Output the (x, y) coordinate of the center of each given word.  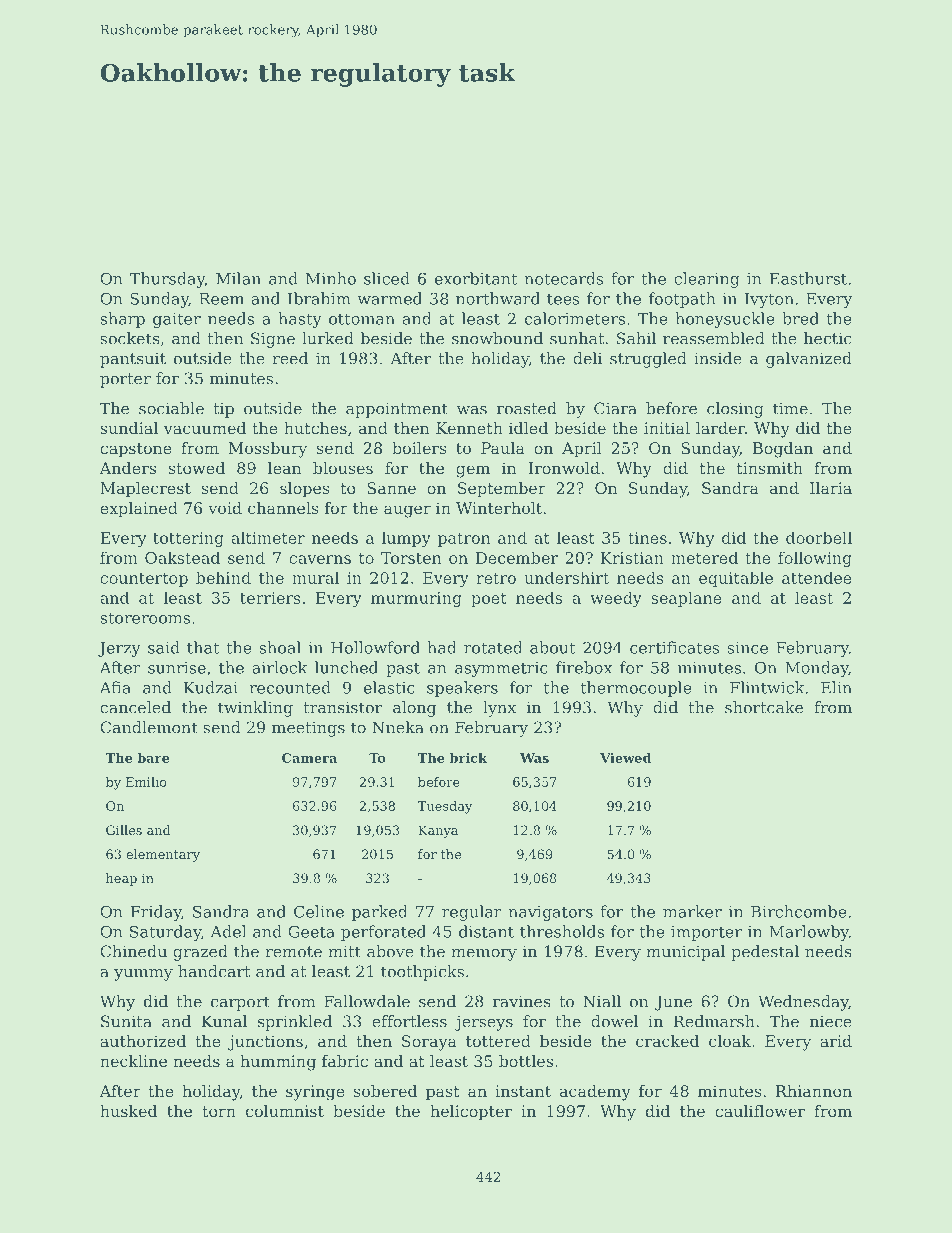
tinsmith (770, 468)
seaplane (686, 599)
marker (692, 911)
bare (153, 758)
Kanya (438, 831)
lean (285, 468)
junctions (265, 1043)
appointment (397, 410)
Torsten (411, 558)
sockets (130, 338)
